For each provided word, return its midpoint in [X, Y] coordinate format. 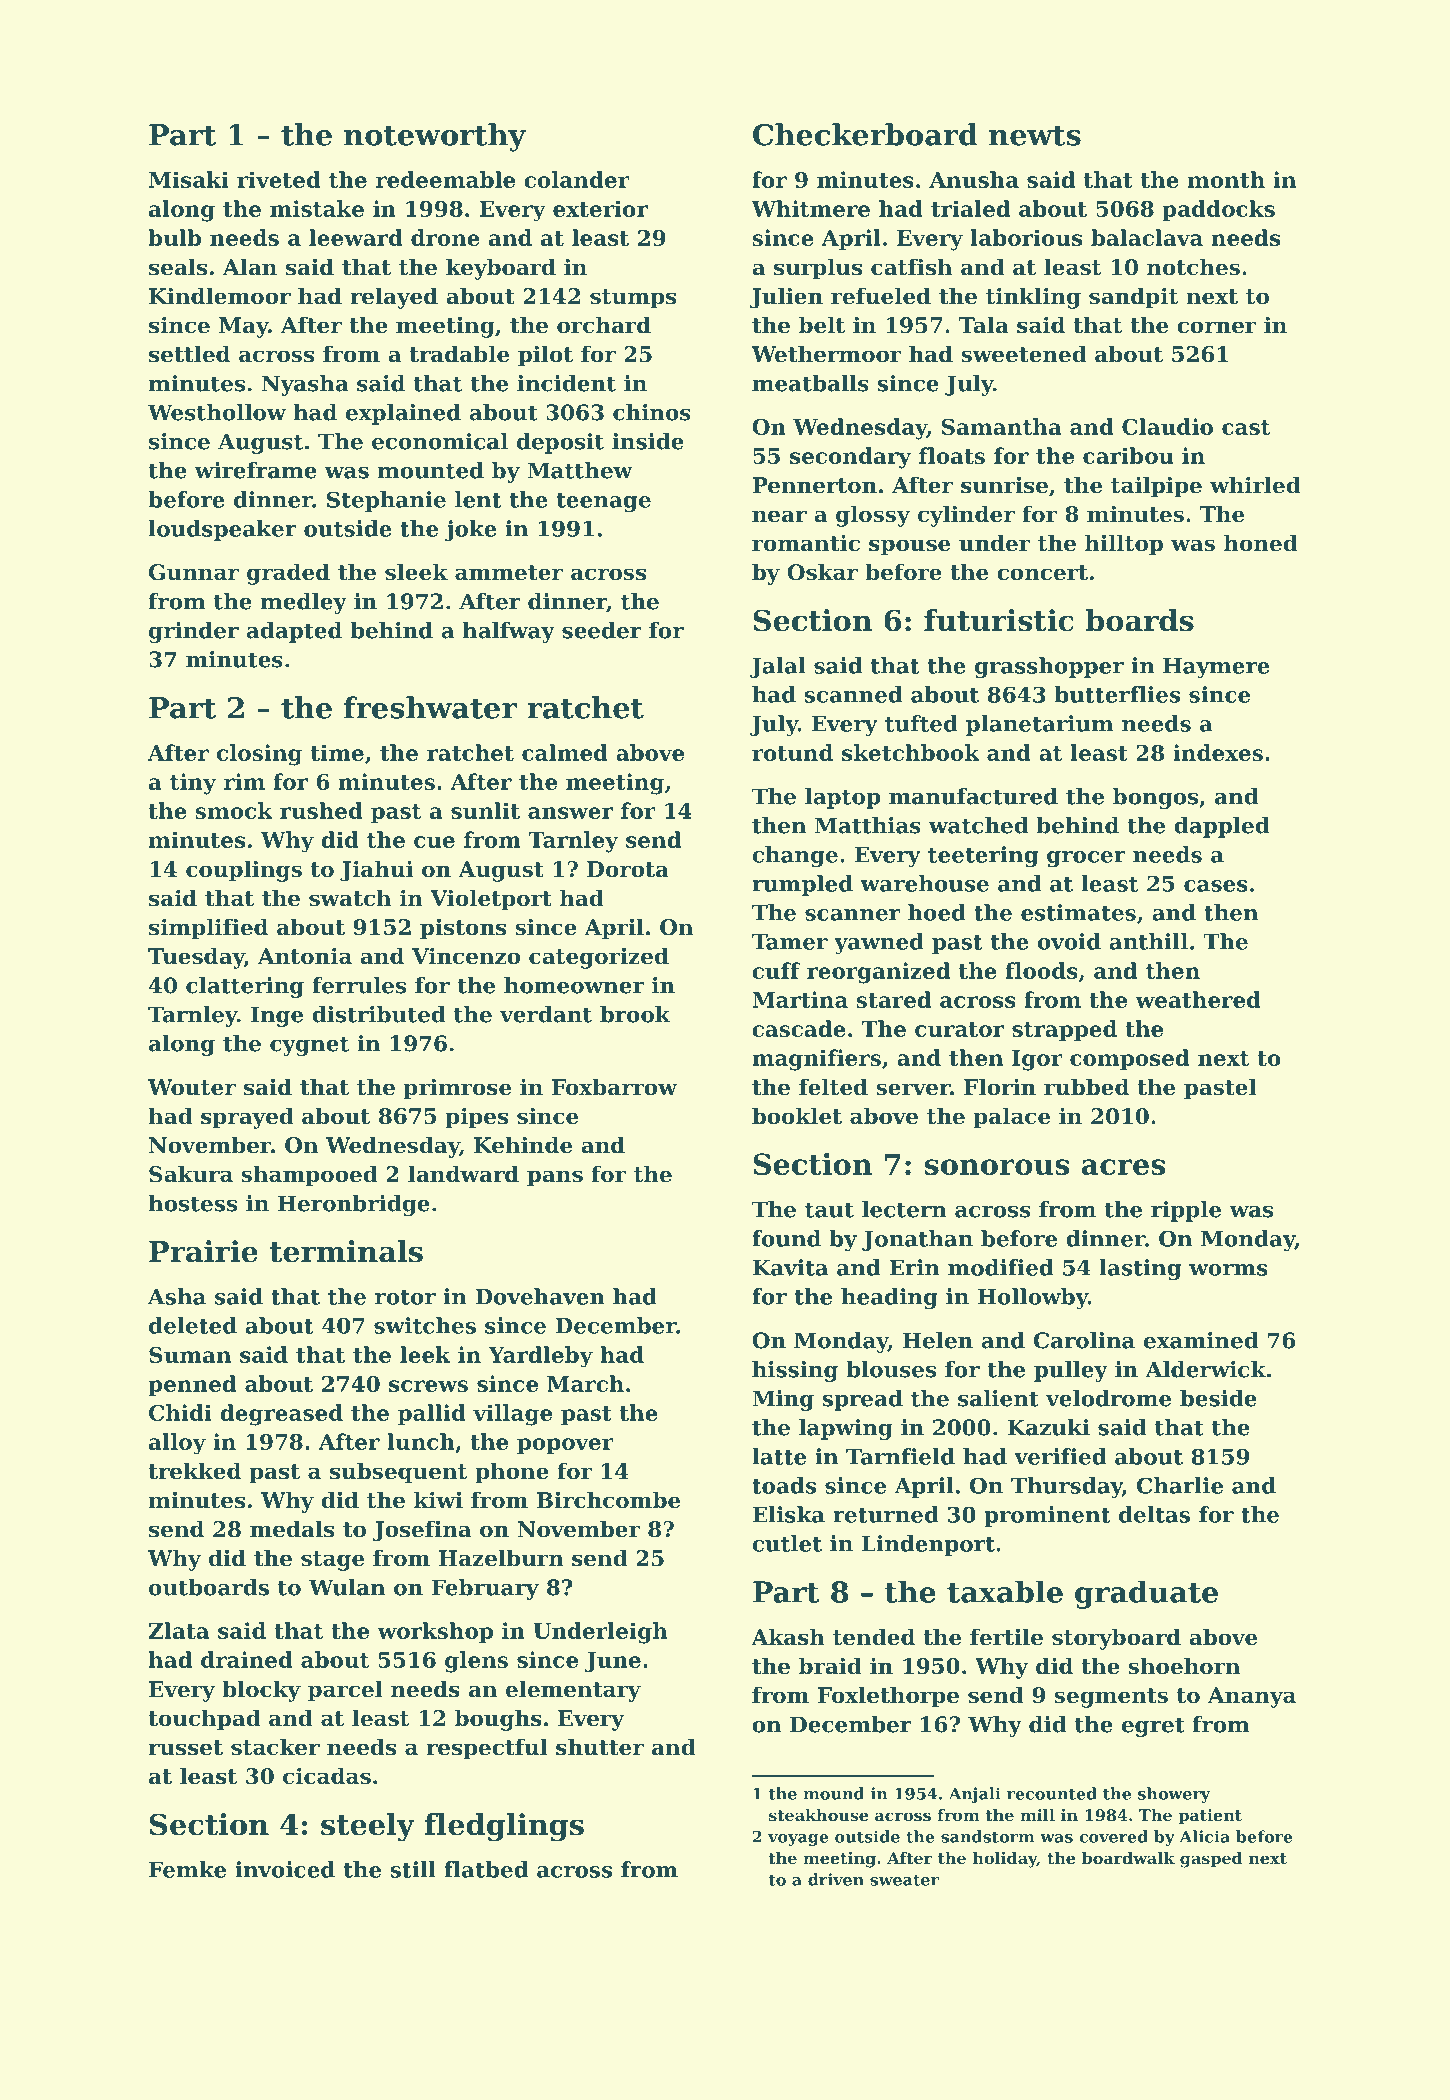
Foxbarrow [614, 1087]
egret [1153, 1727]
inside [648, 441]
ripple [1186, 1211]
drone [445, 237]
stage [332, 1561]
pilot [545, 356]
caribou [1128, 455]
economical [440, 441]
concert [1042, 573]
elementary [573, 1691]
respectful [487, 1749]
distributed [379, 1014]
